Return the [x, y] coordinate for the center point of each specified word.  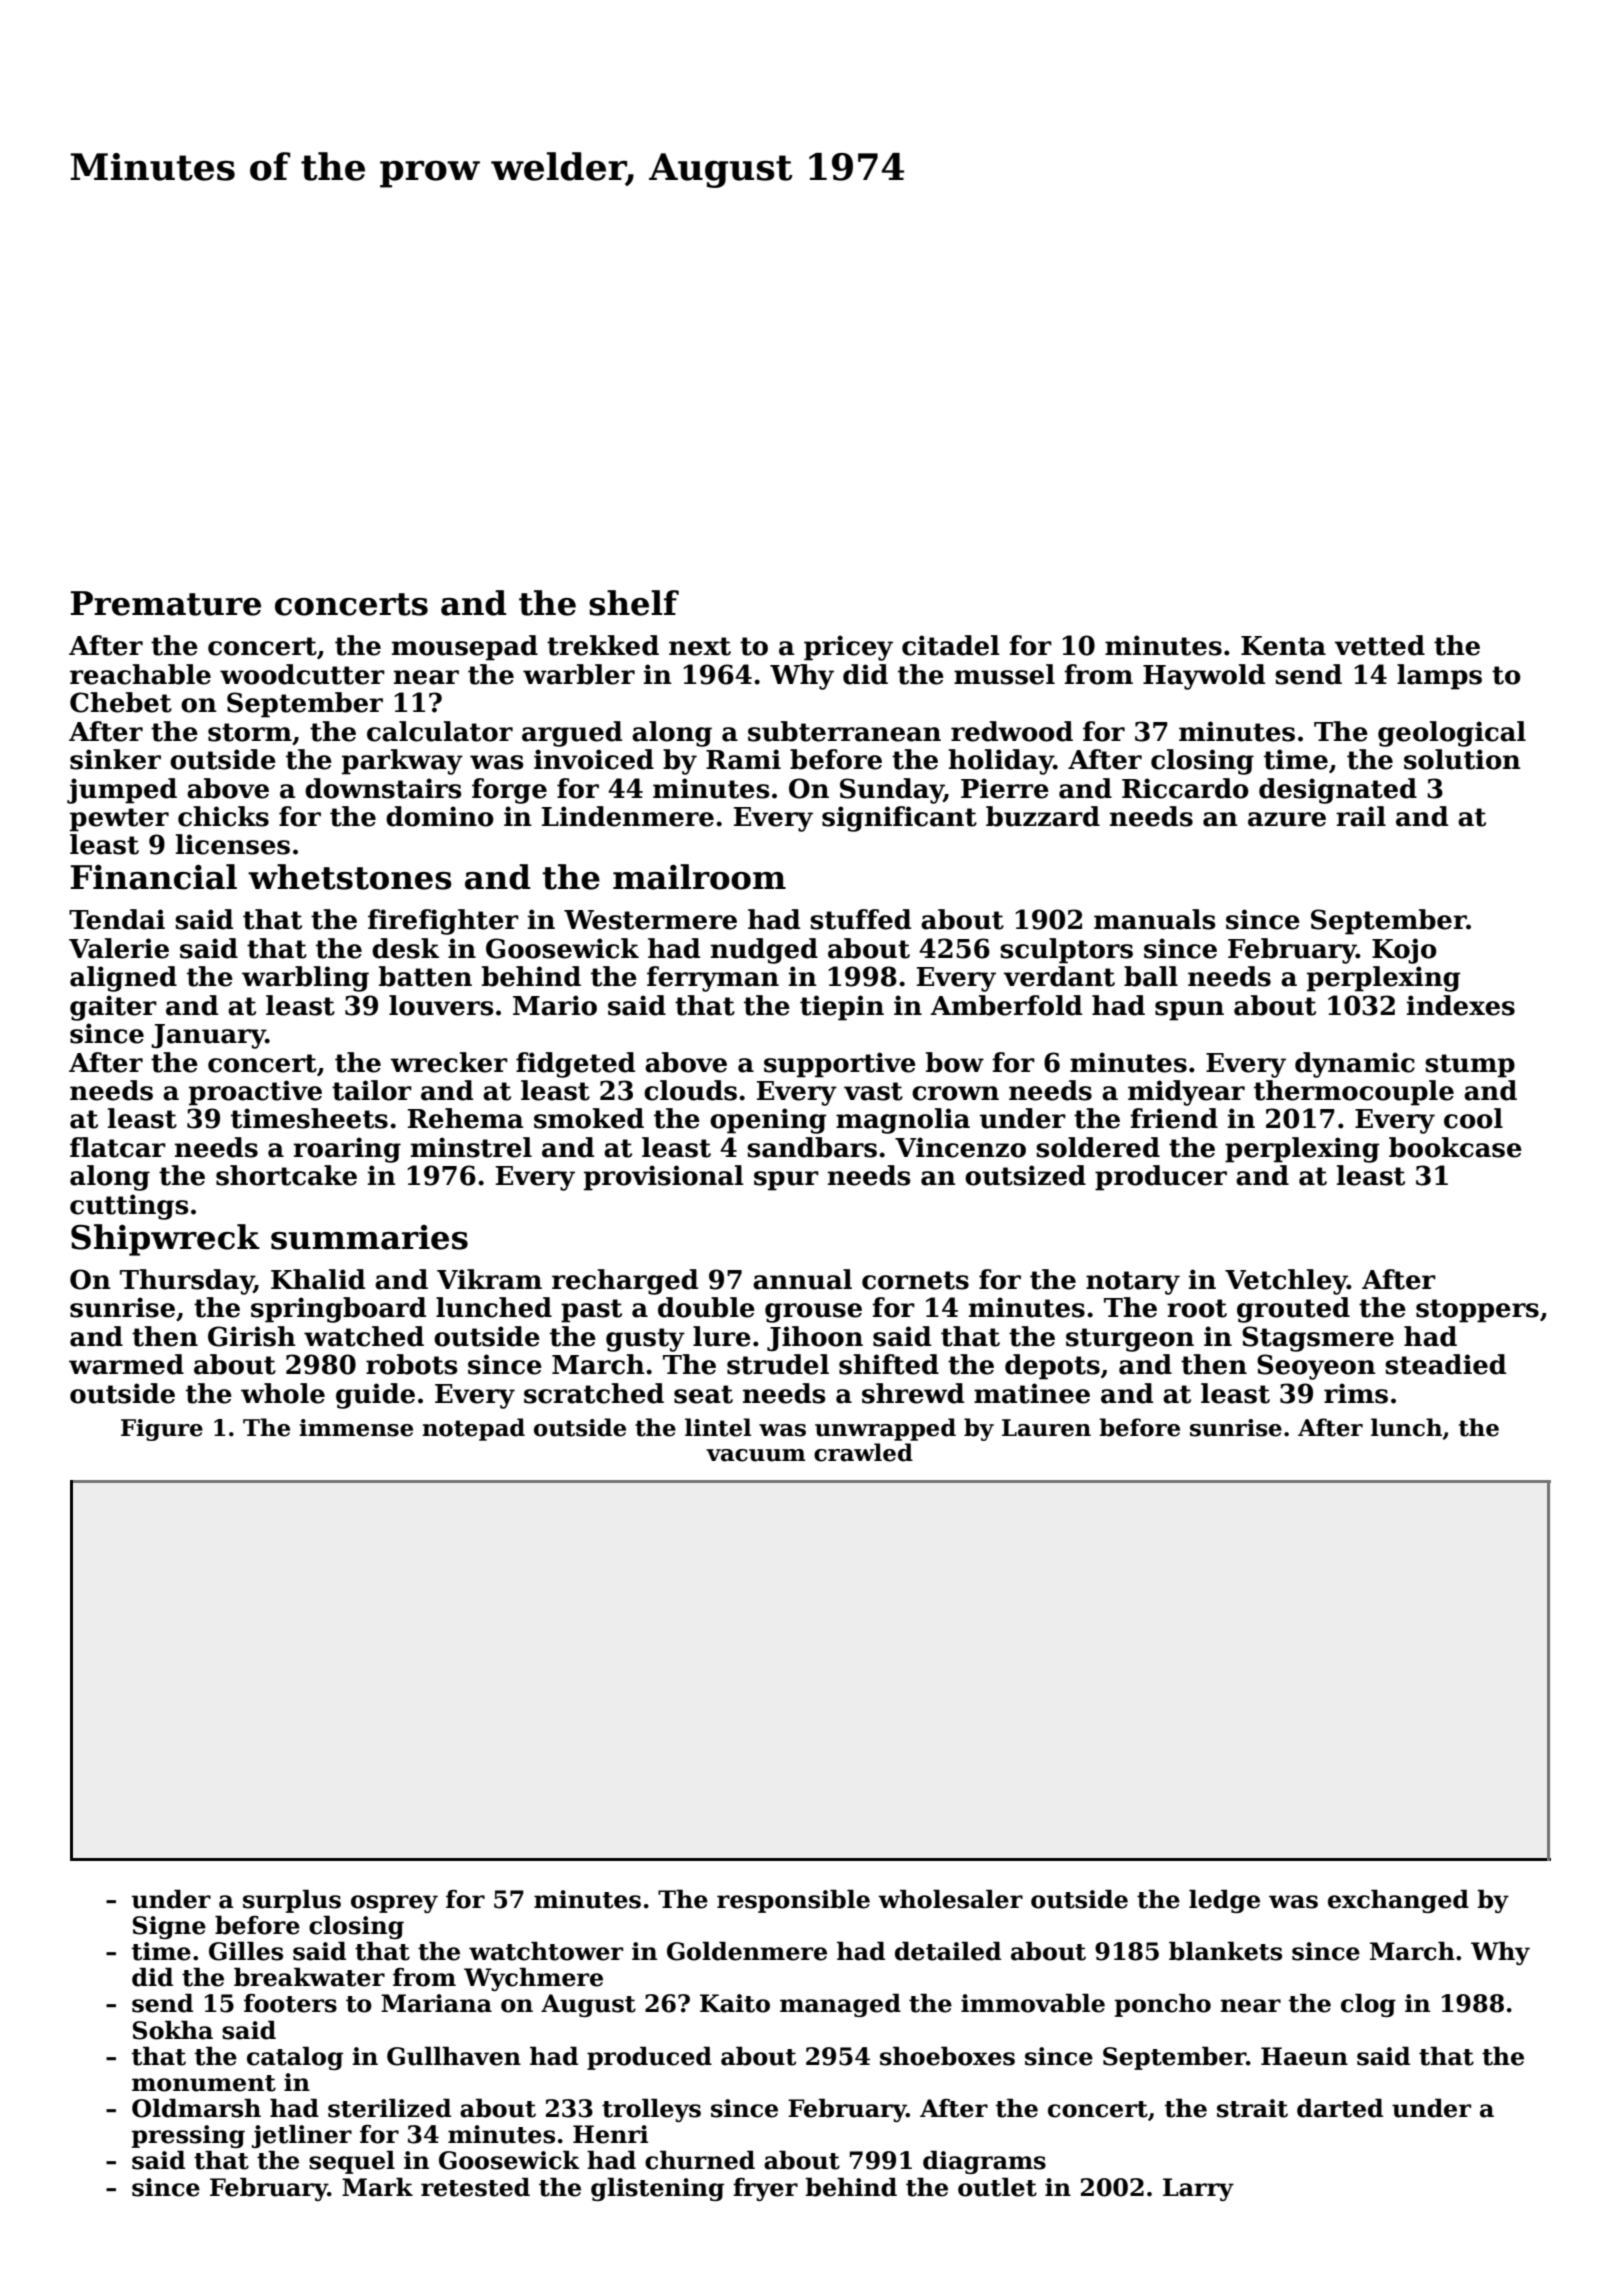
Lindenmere [628, 816]
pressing [188, 2136]
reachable [140, 674]
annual [802, 1279]
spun [1189, 1011]
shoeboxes [947, 2056]
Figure [162, 1430]
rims [1356, 1393]
